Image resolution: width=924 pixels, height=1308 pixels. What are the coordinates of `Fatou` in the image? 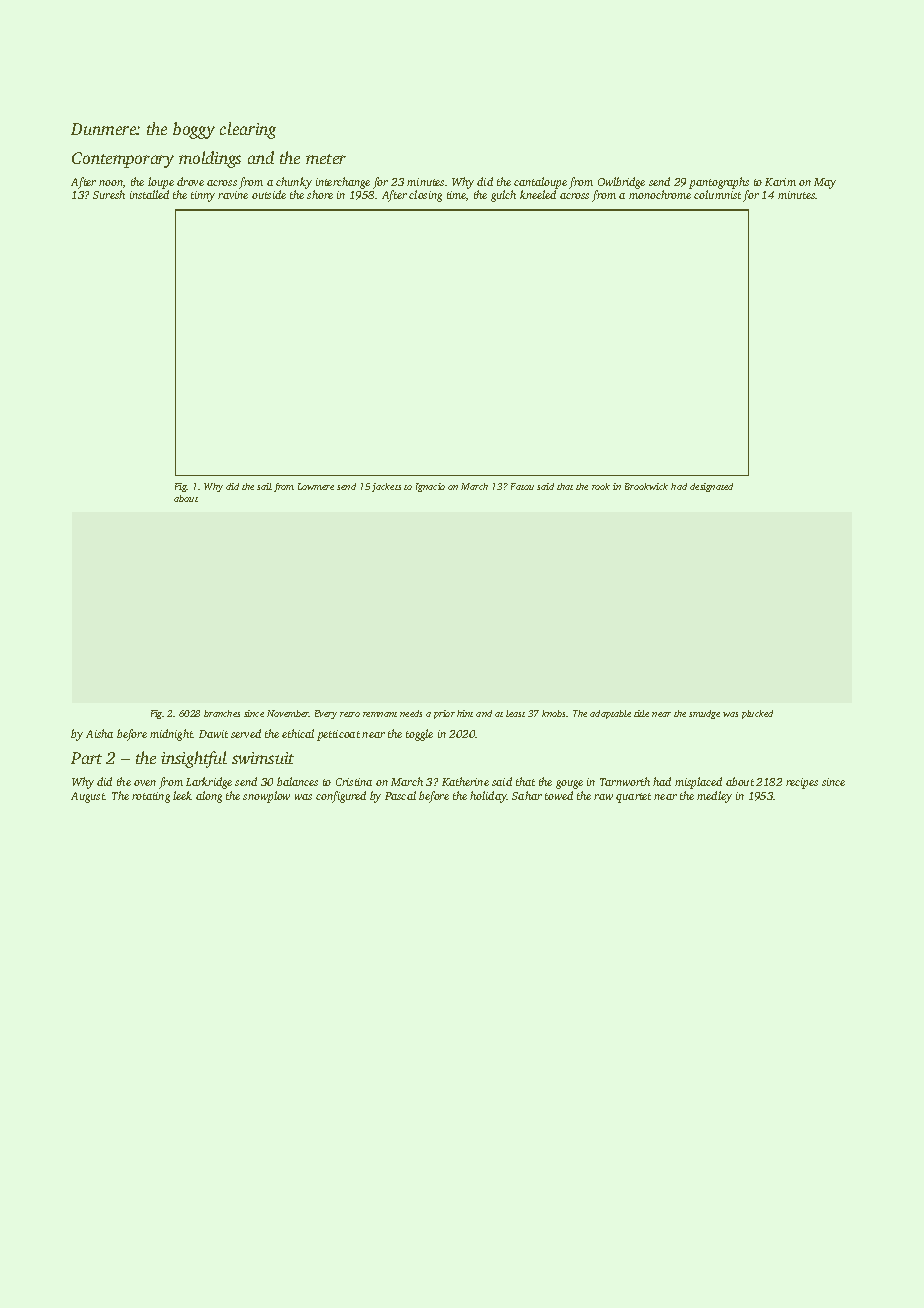 It's located at (522, 486).
